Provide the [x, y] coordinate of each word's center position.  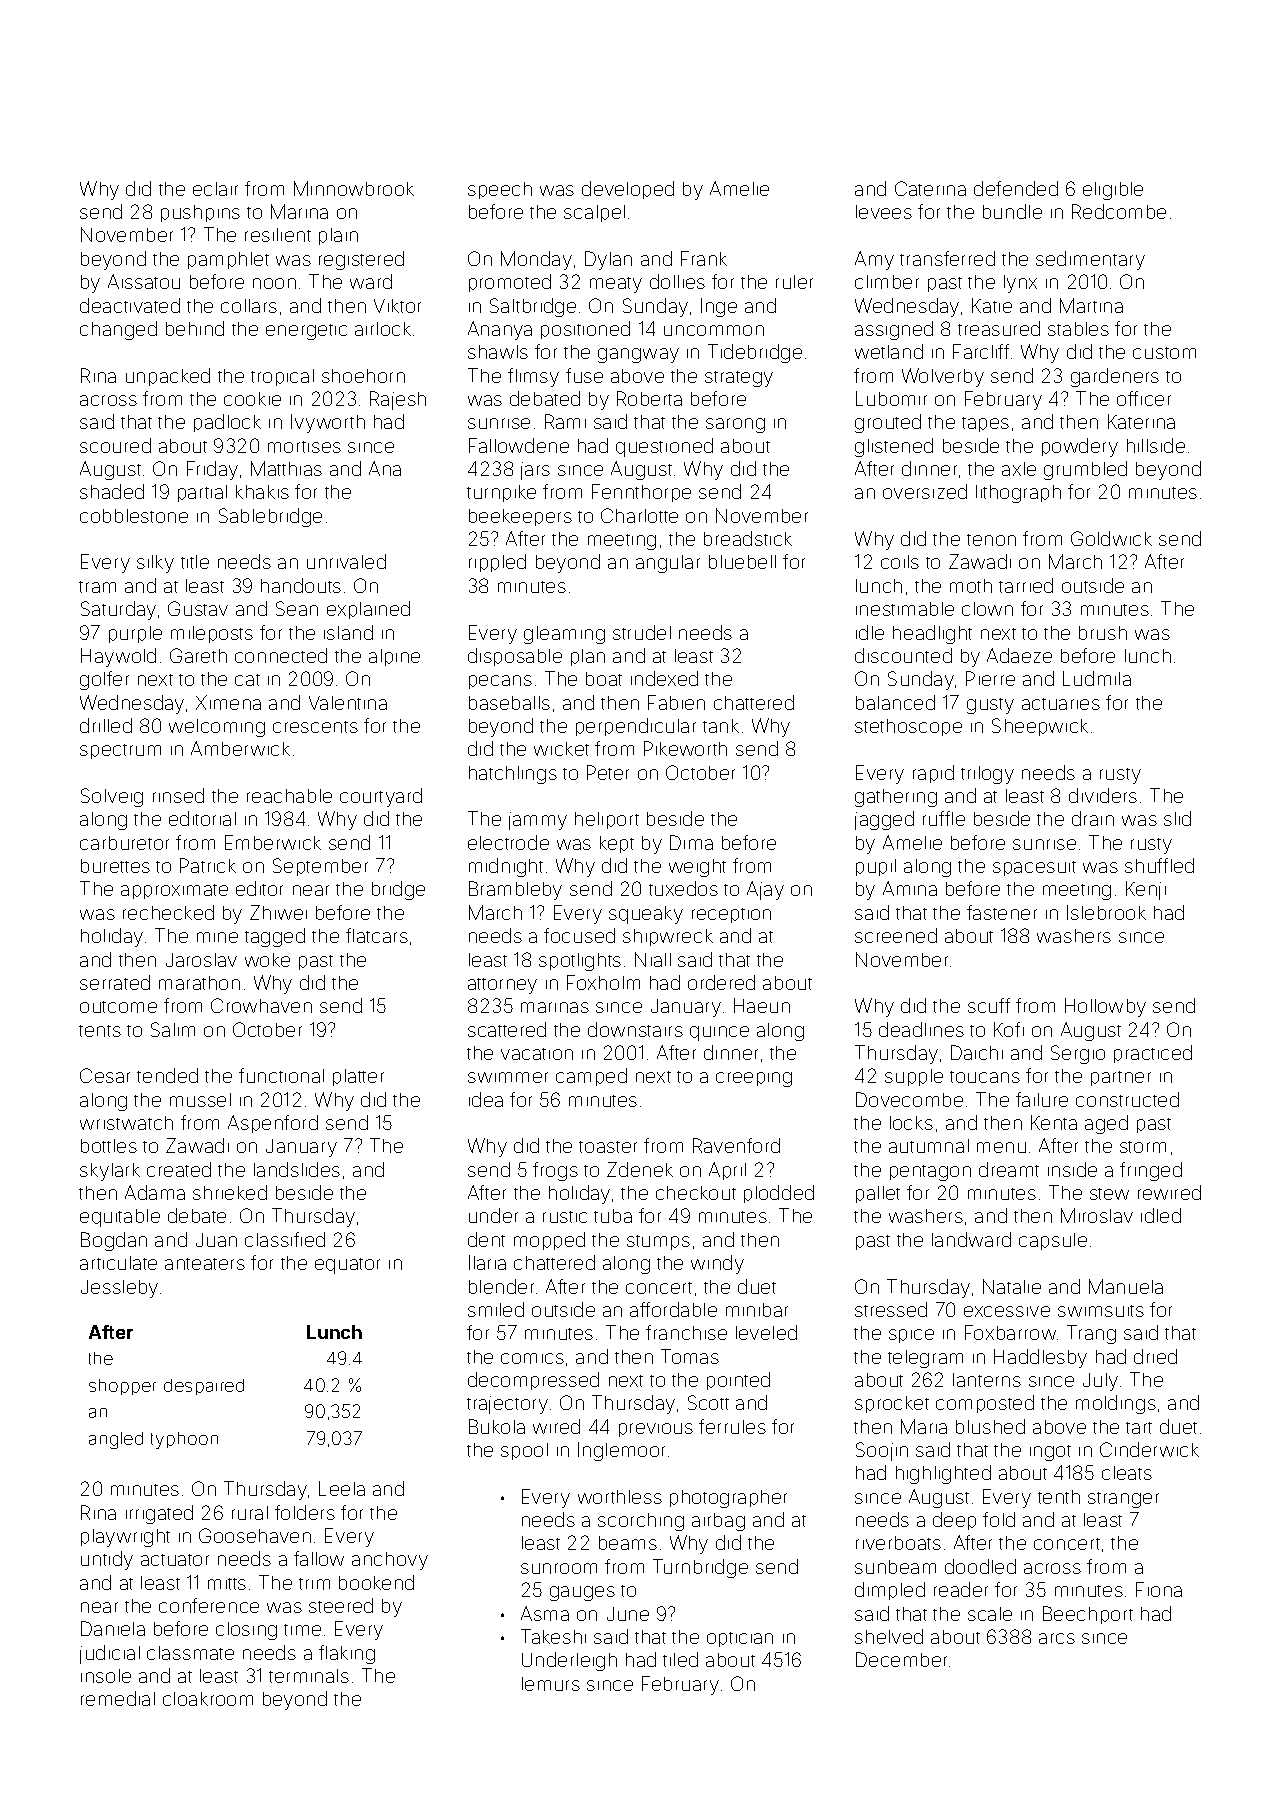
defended [1016, 188]
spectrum [120, 751]
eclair [215, 189]
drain [1093, 818]
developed [628, 190]
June [628, 1614]
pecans [500, 682]
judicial [110, 1654]
